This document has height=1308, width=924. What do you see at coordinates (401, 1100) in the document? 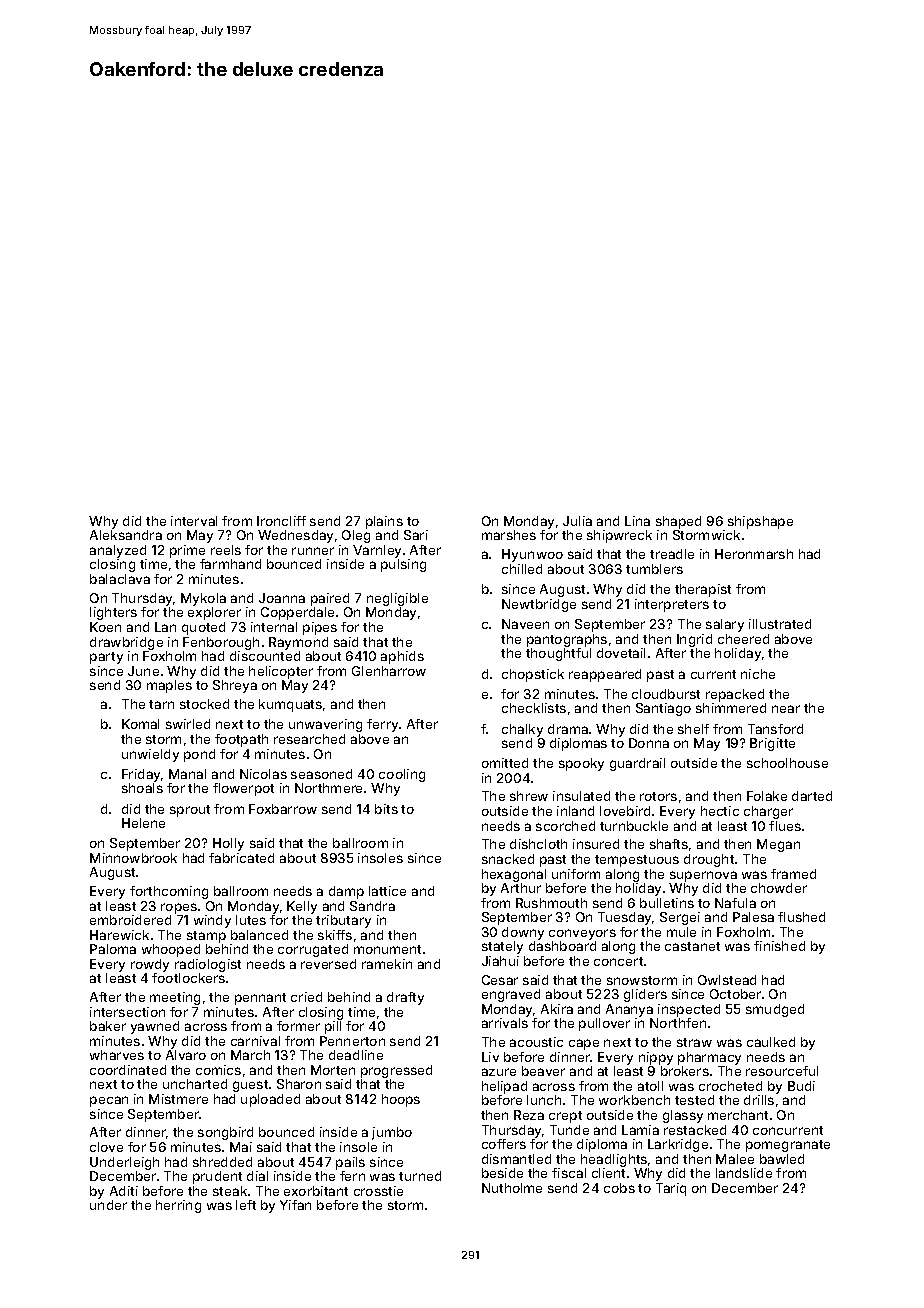
I see `hoops` at bounding box center [401, 1100].
